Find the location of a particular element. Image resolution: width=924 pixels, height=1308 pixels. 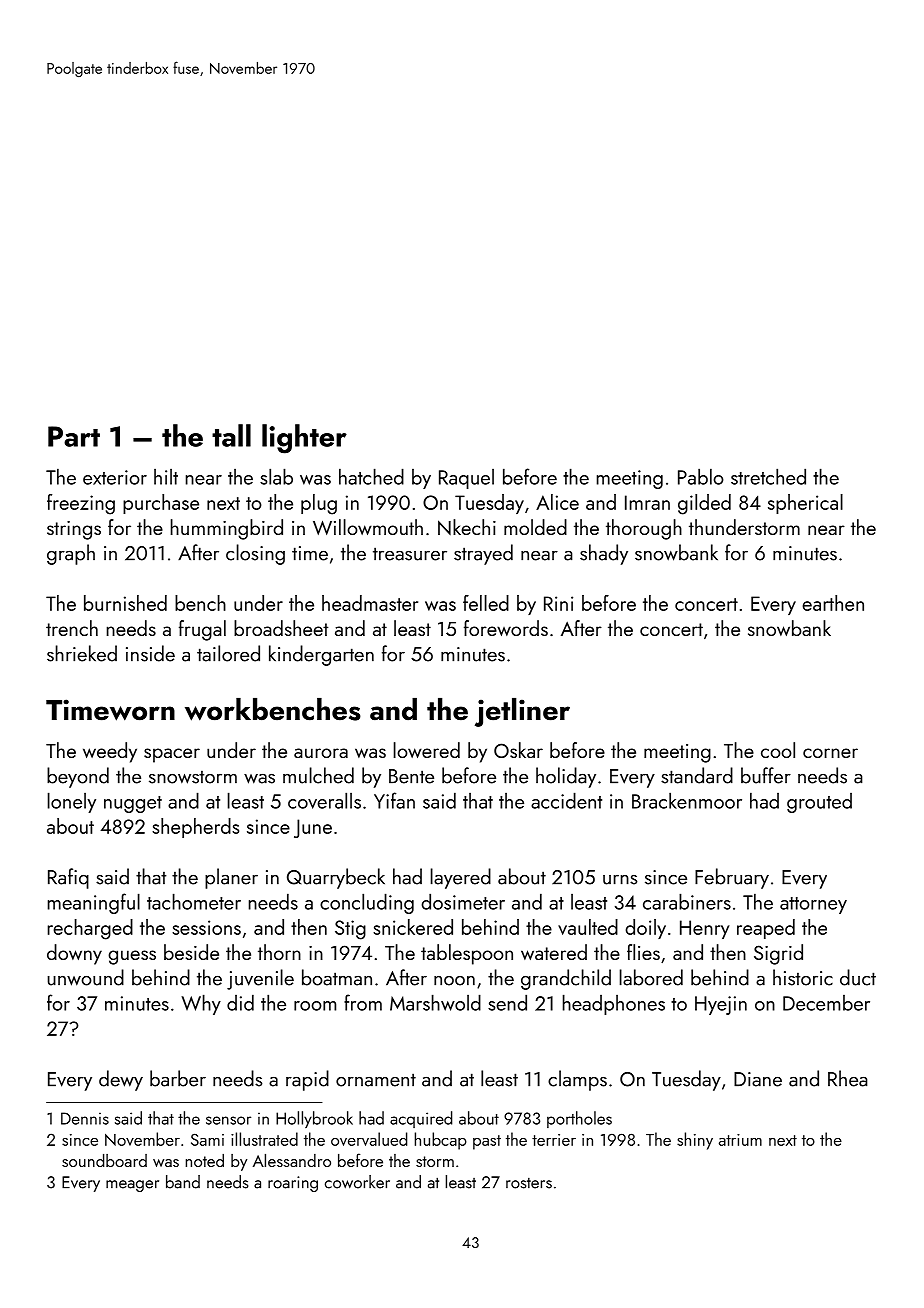

stretched is located at coordinates (768, 476).
